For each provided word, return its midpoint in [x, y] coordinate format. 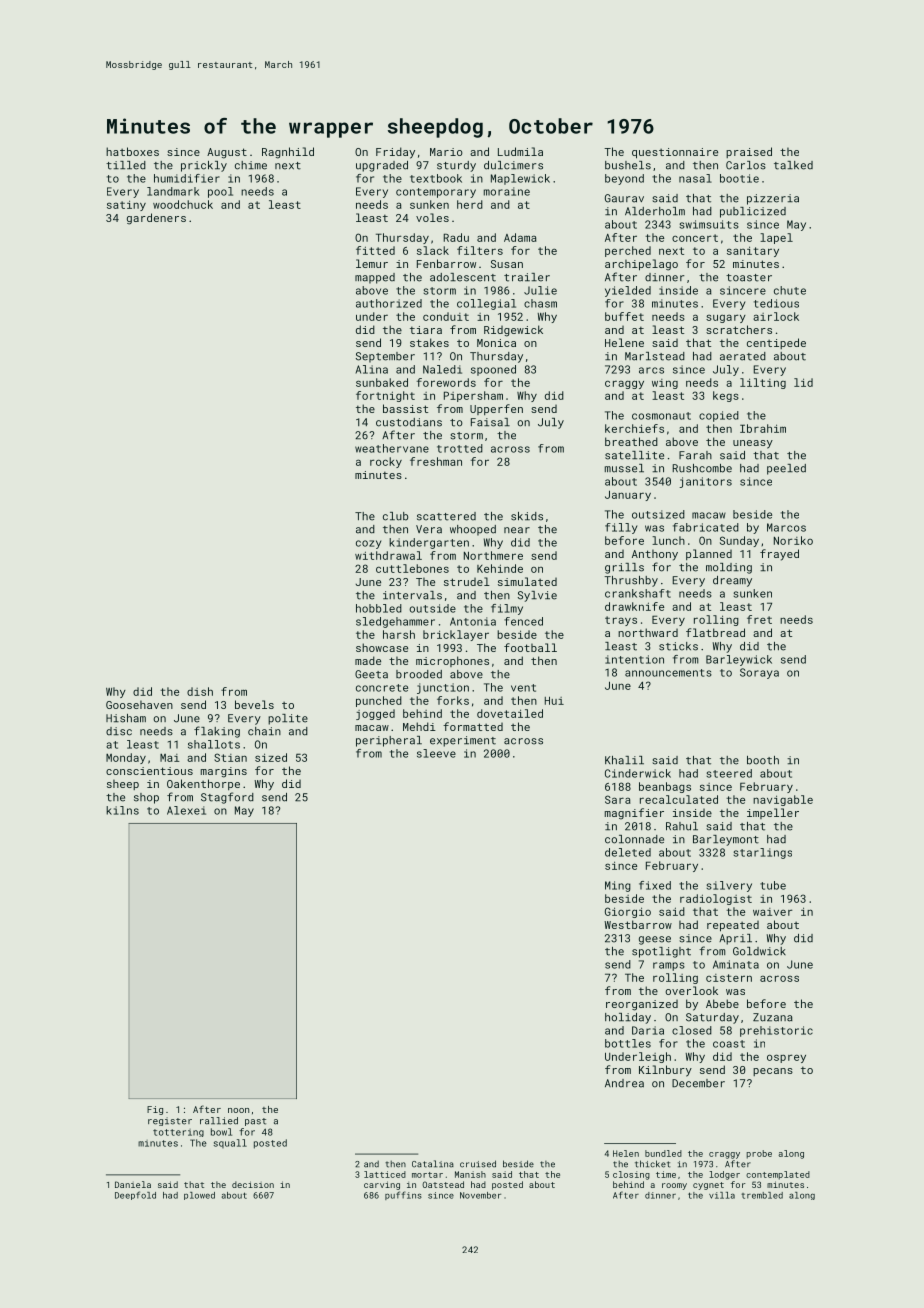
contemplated [778, 1175]
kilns [122, 810]
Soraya [759, 673]
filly [621, 528]
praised [749, 152]
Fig [155, 1110]
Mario [446, 152]
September [385, 357]
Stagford [227, 798]
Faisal [490, 422]
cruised [478, 1164]
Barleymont [726, 840]
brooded [419, 674]
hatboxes [132, 151]
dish [200, 691]
